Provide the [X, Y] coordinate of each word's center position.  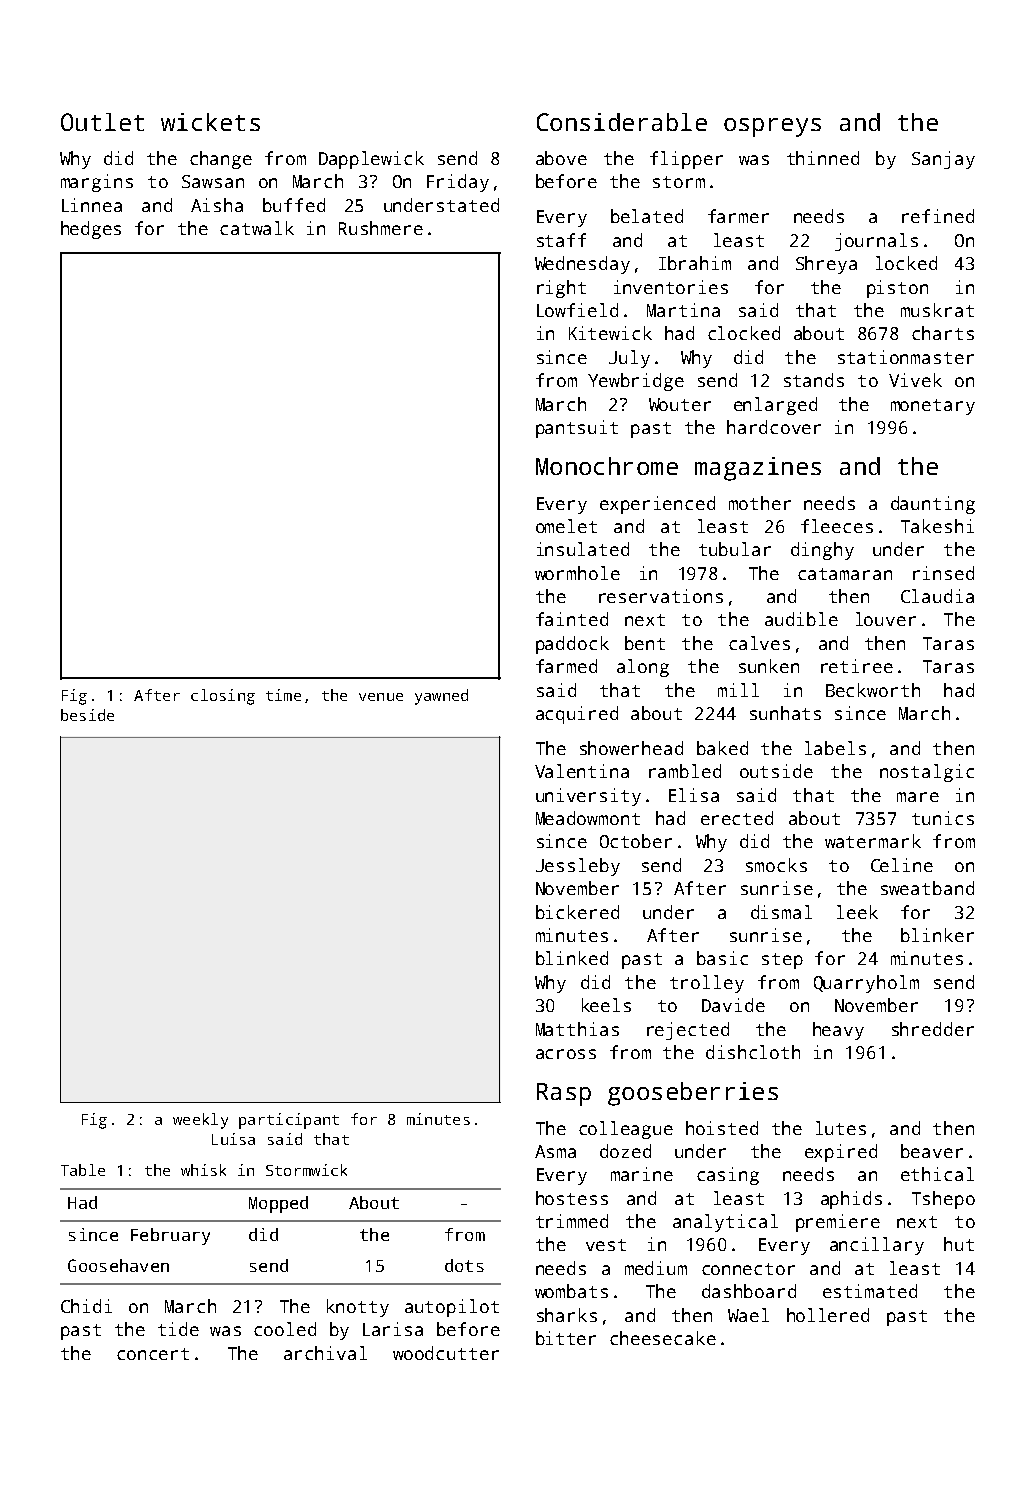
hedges [91, 230]
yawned [441, 697]
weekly [200, 1121]
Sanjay [943, 160]
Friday [458, 183]
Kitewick [610, 333]
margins [97, 183]
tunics [943, 818]
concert [153, 1354]
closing [223, 697]
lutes [841, 1128]
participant [289, 1121]
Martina [683, 310]
